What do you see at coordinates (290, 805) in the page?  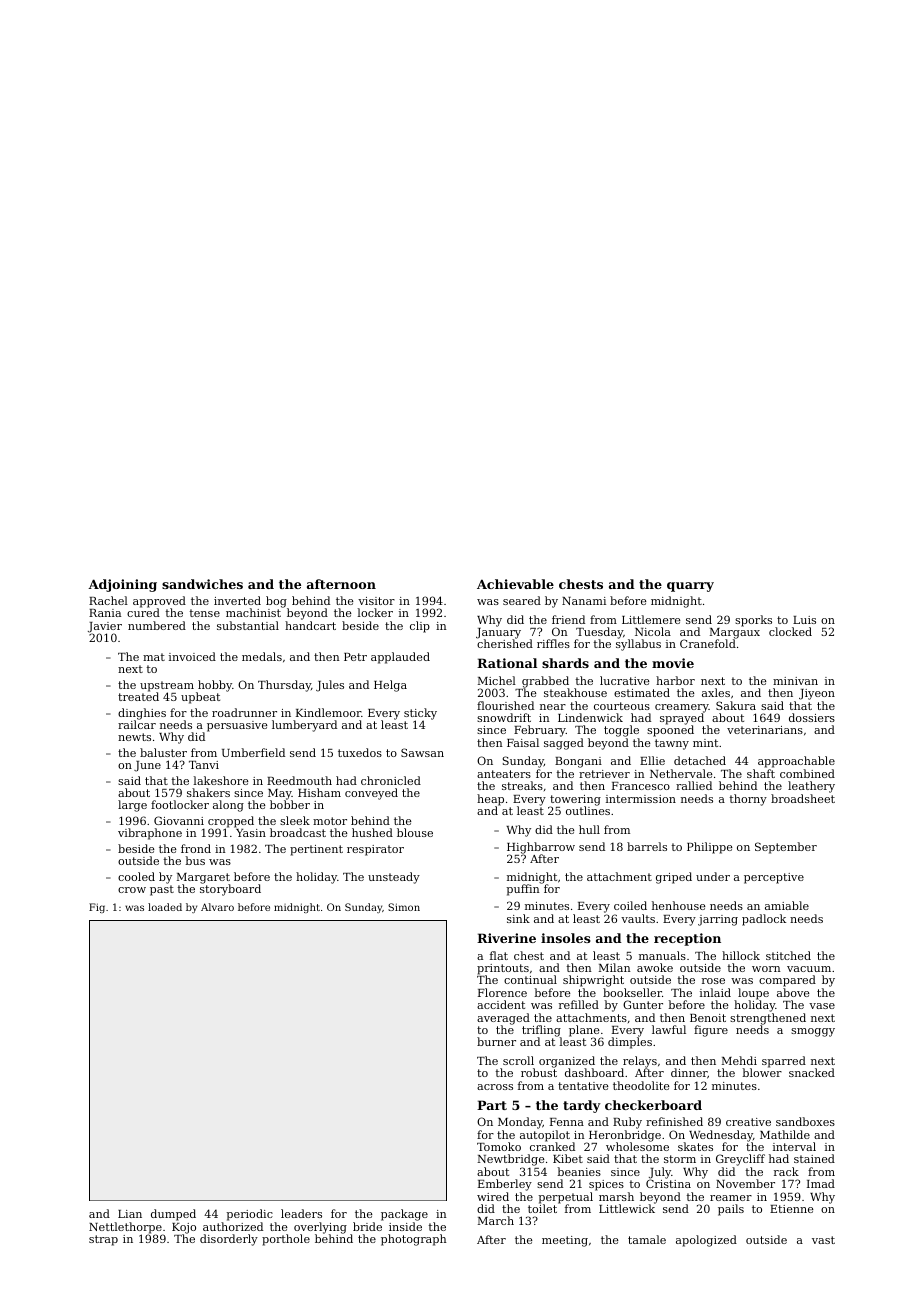 I see `bobber` at bounding box center [290, 805].
